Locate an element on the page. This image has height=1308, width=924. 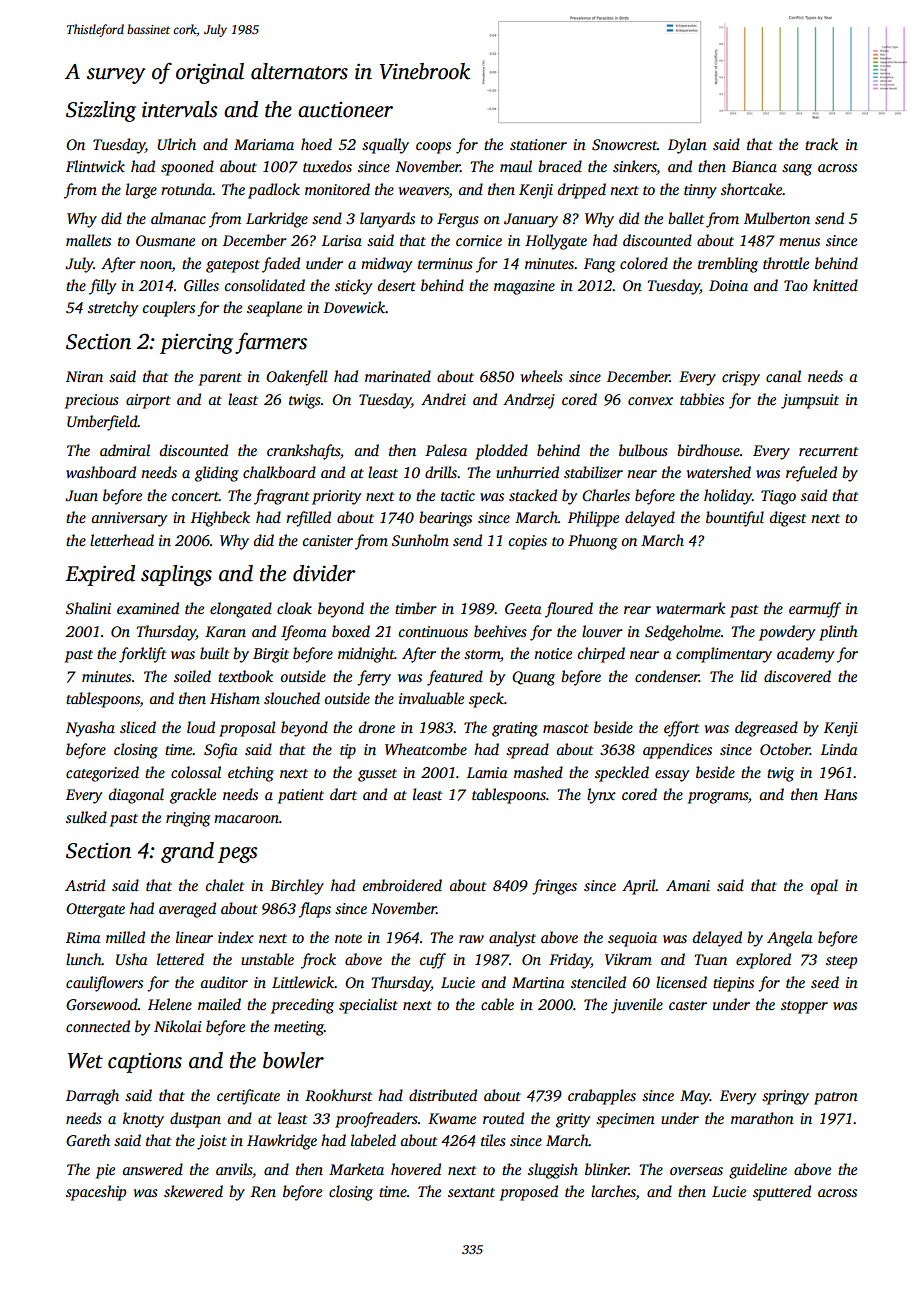
raw is located at coordinates (471, 939).
